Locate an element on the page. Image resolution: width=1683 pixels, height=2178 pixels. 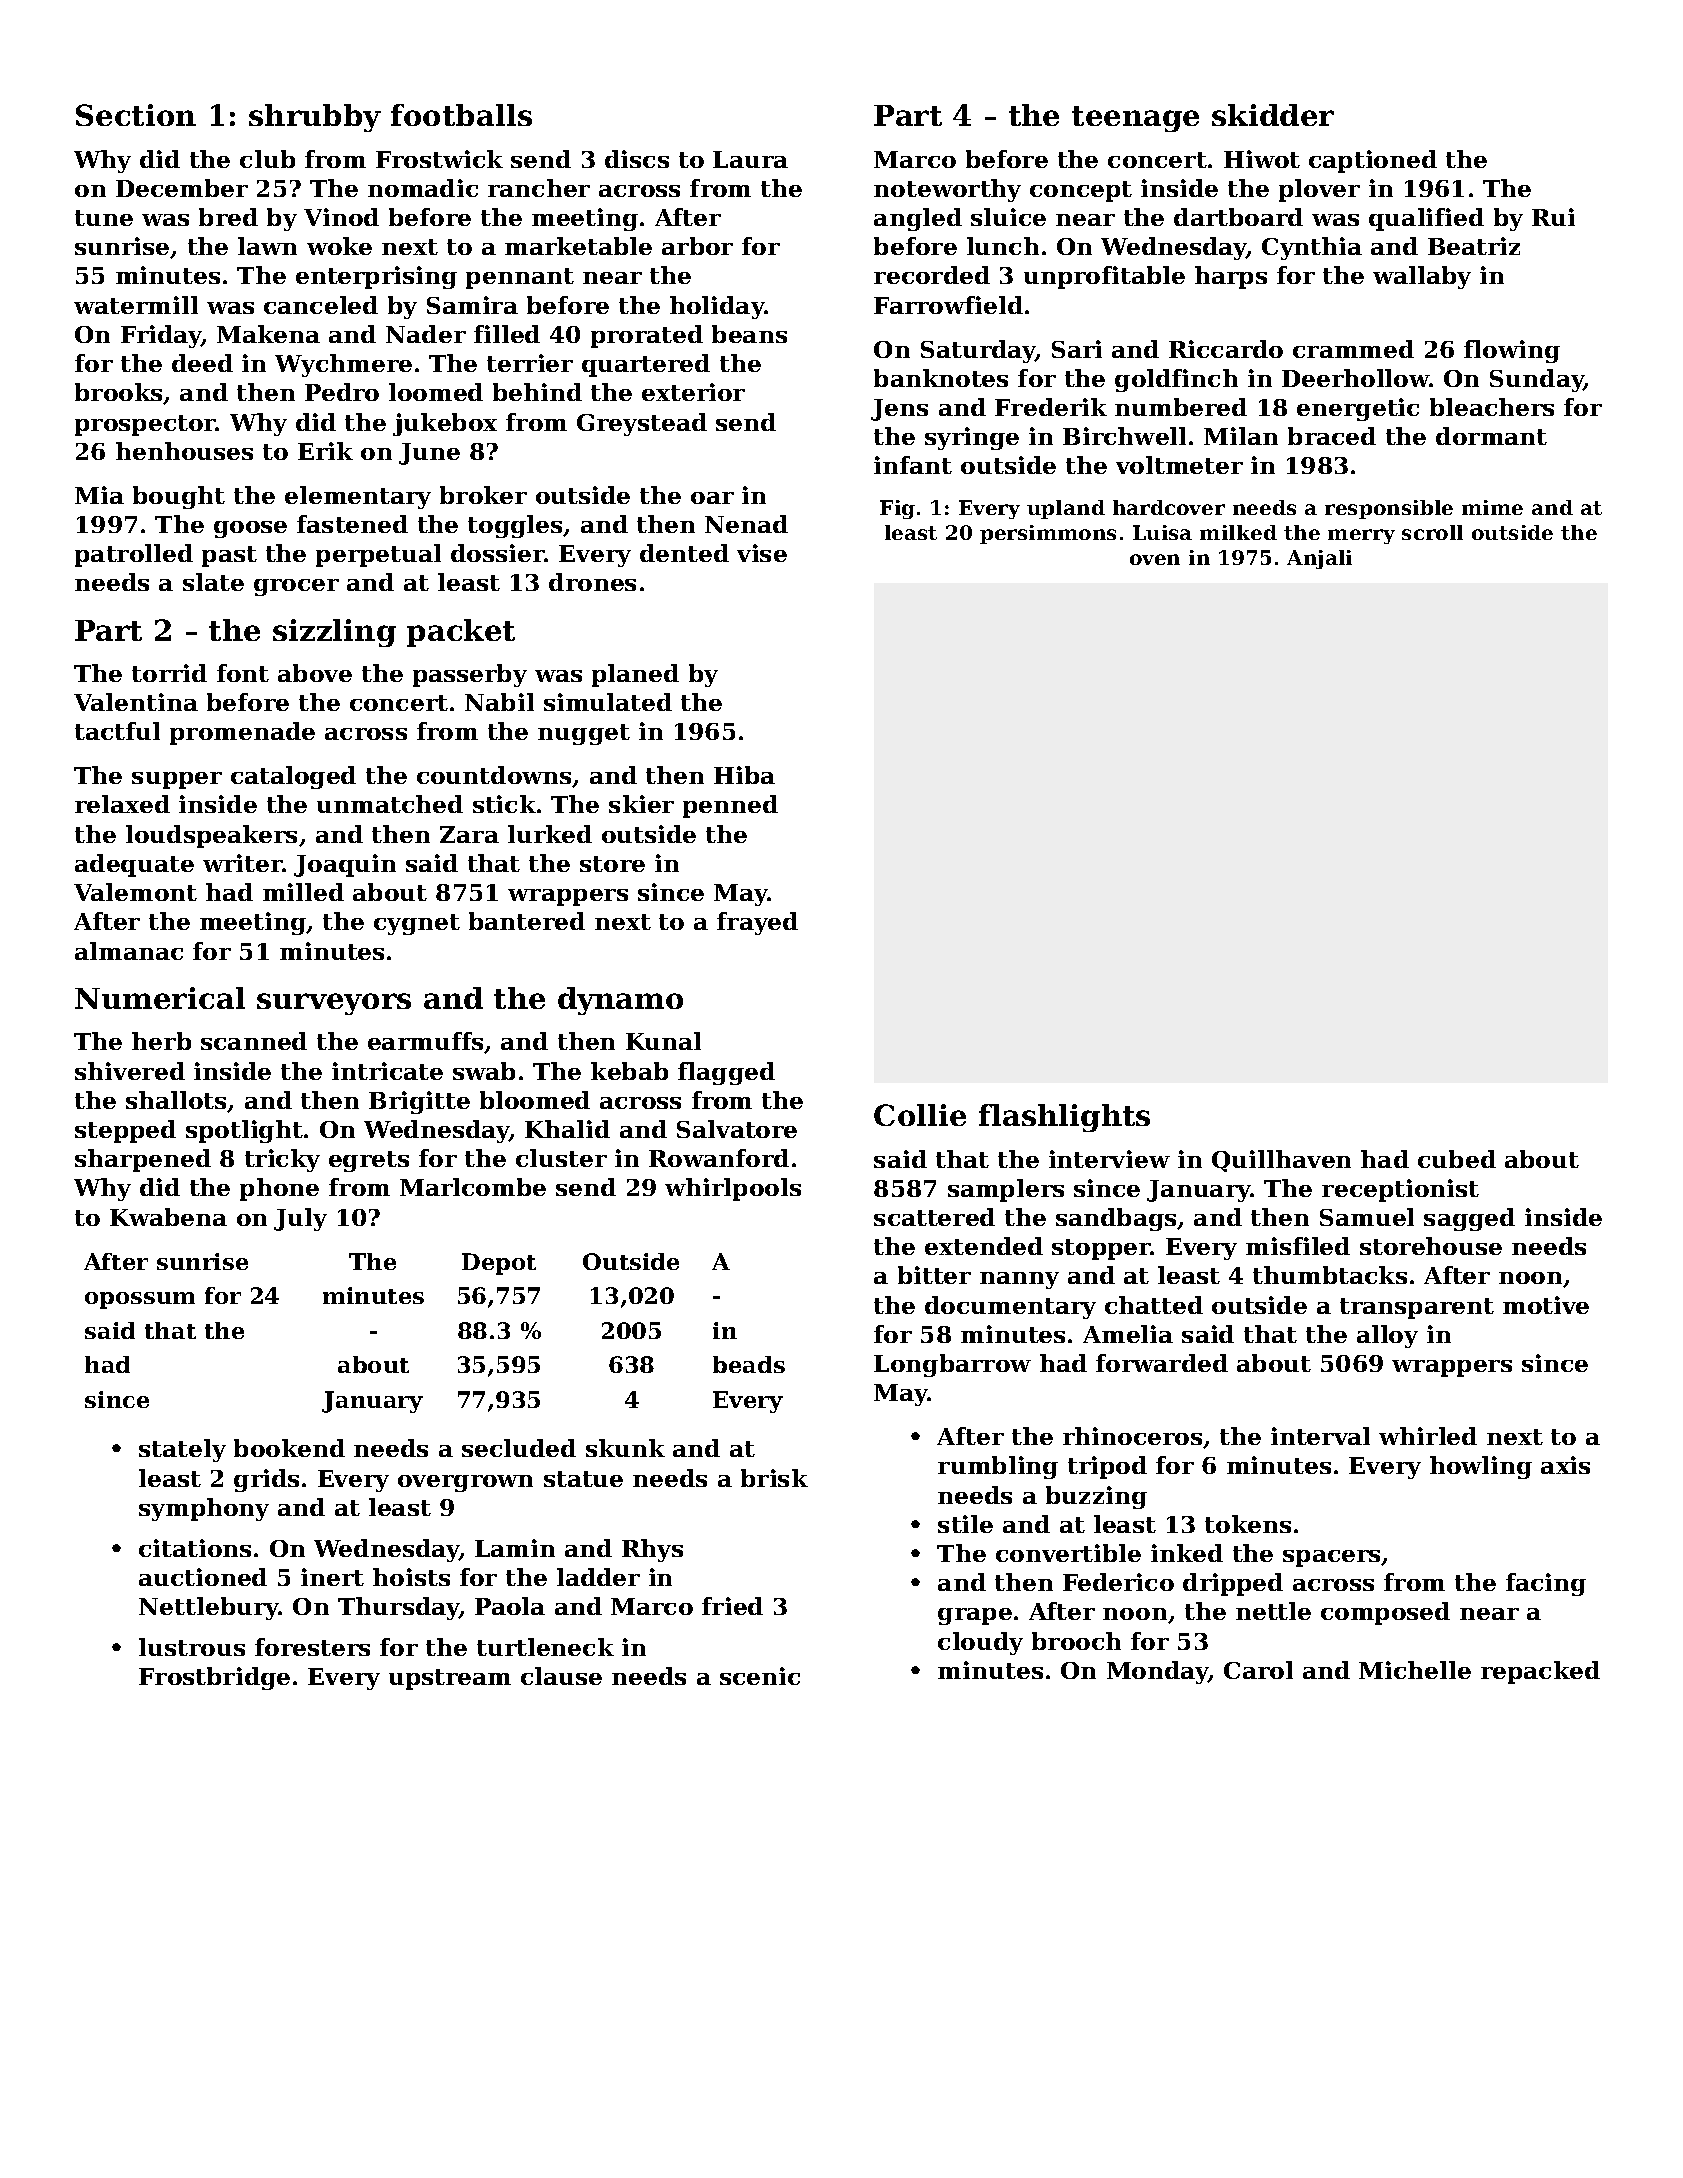
scroll is located at coordinates (1432, 532).
